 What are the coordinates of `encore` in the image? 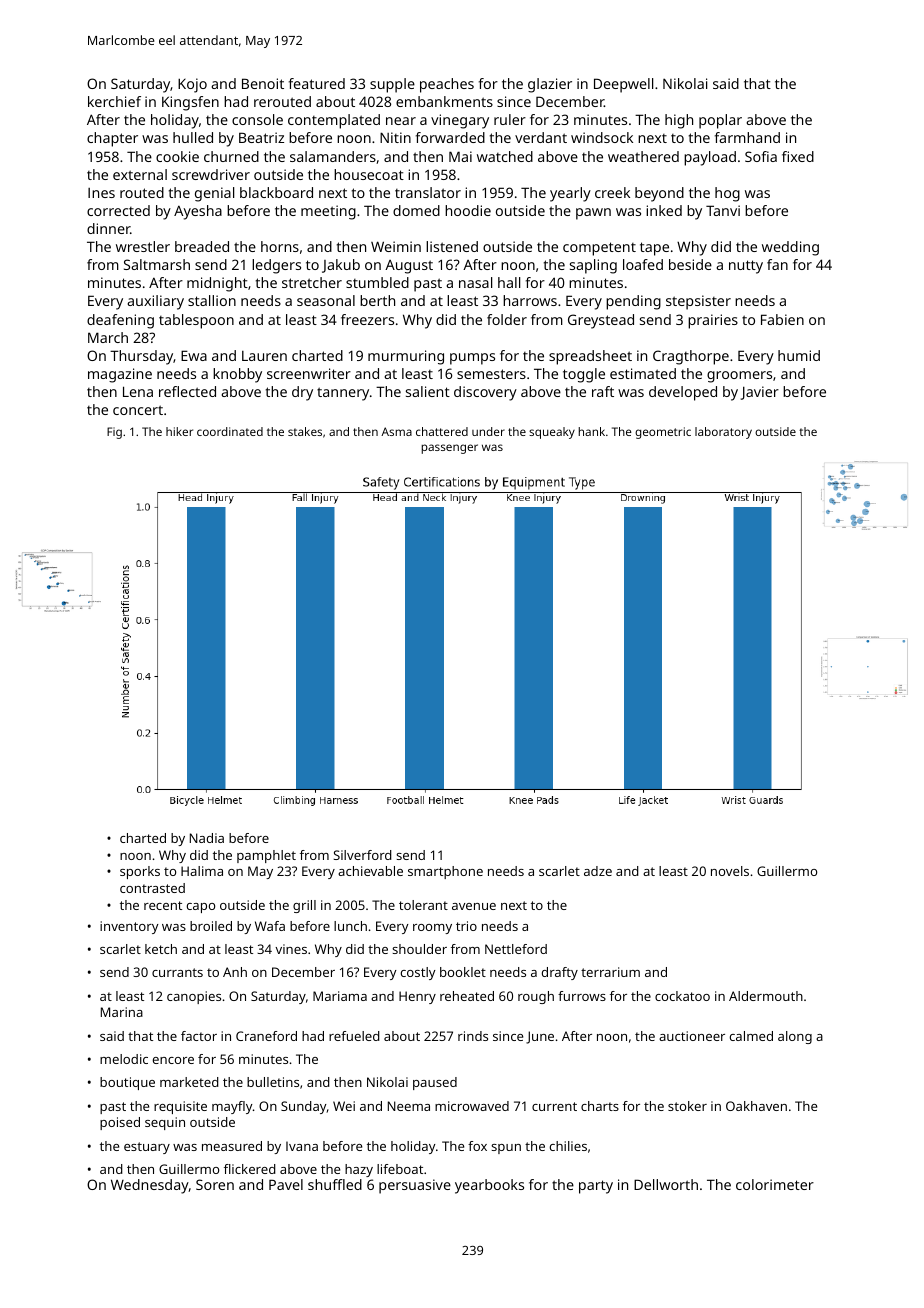 It's located at (173, 1060).
